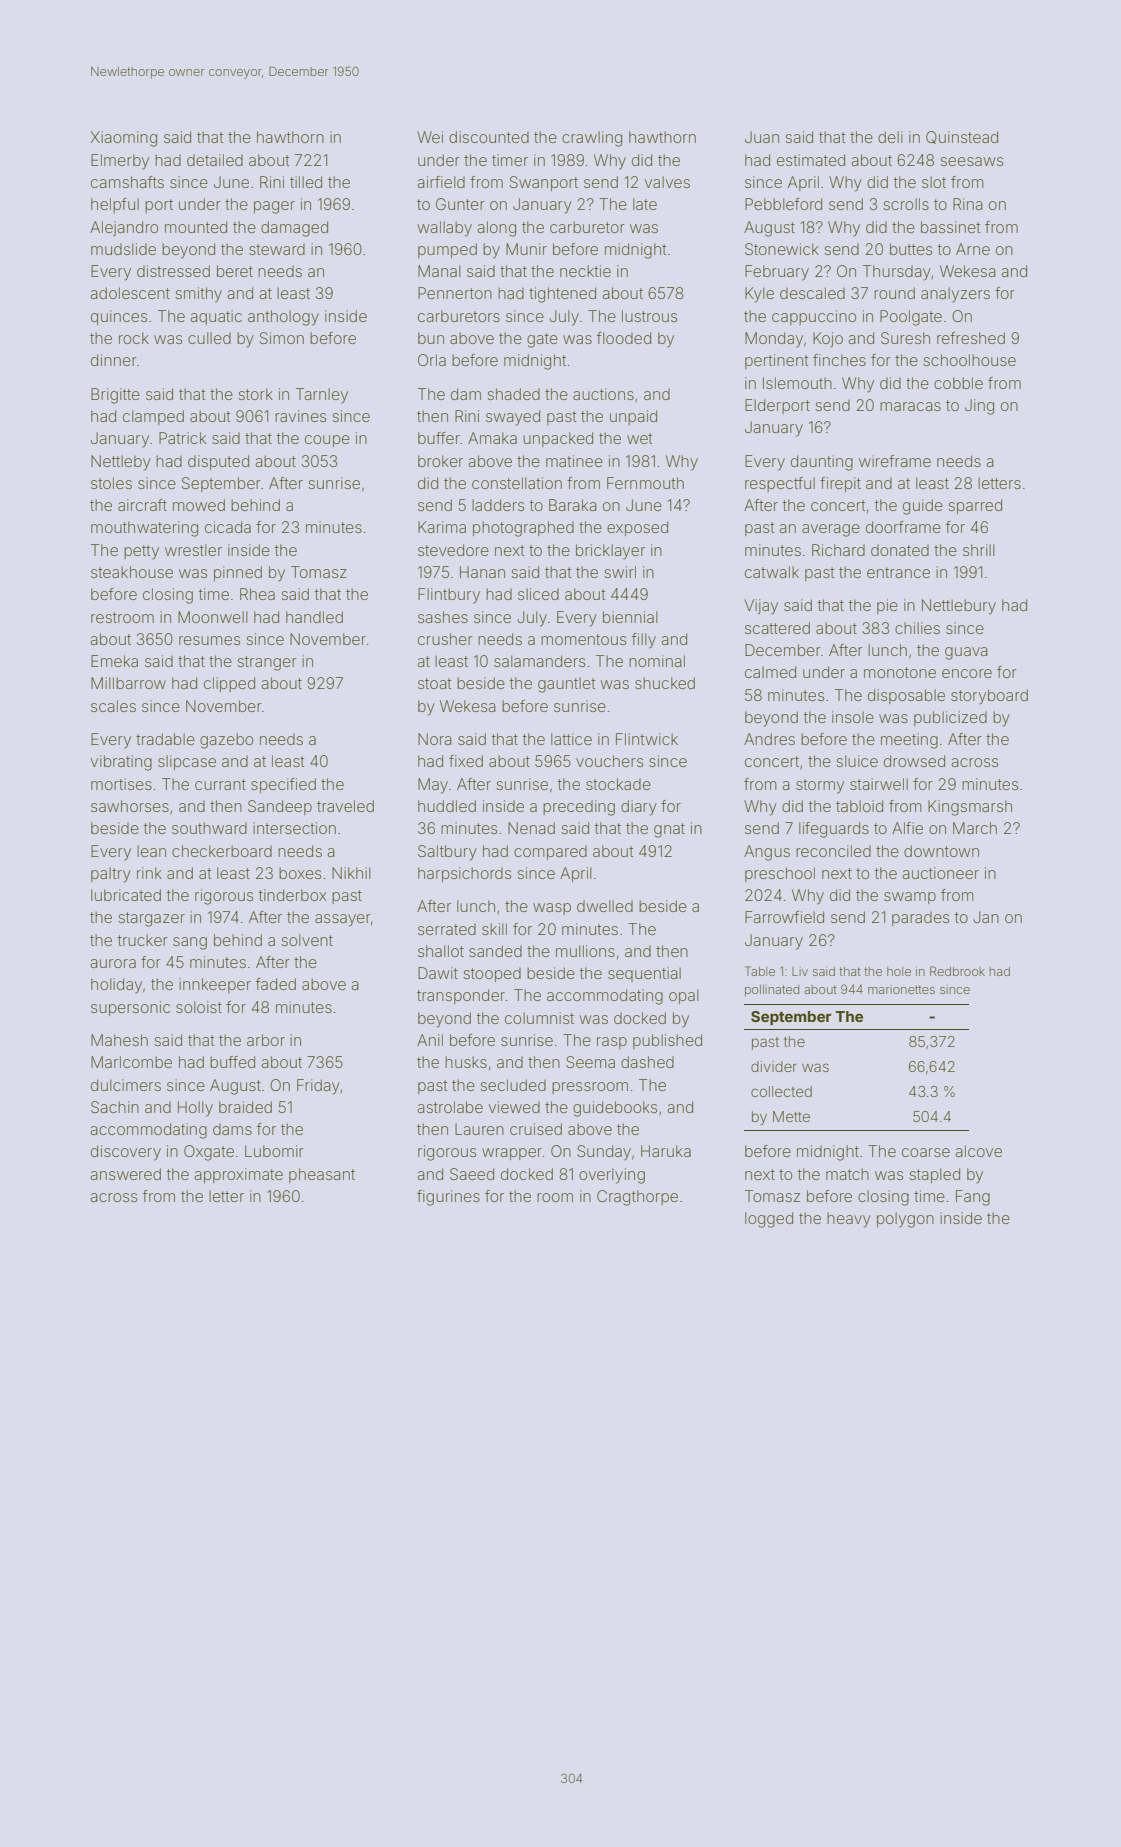 The width and height of the screenshot is (1121, 1847). Describe the element at coordinates (966, 653) in the screenshot. I see `guava` at that location.
